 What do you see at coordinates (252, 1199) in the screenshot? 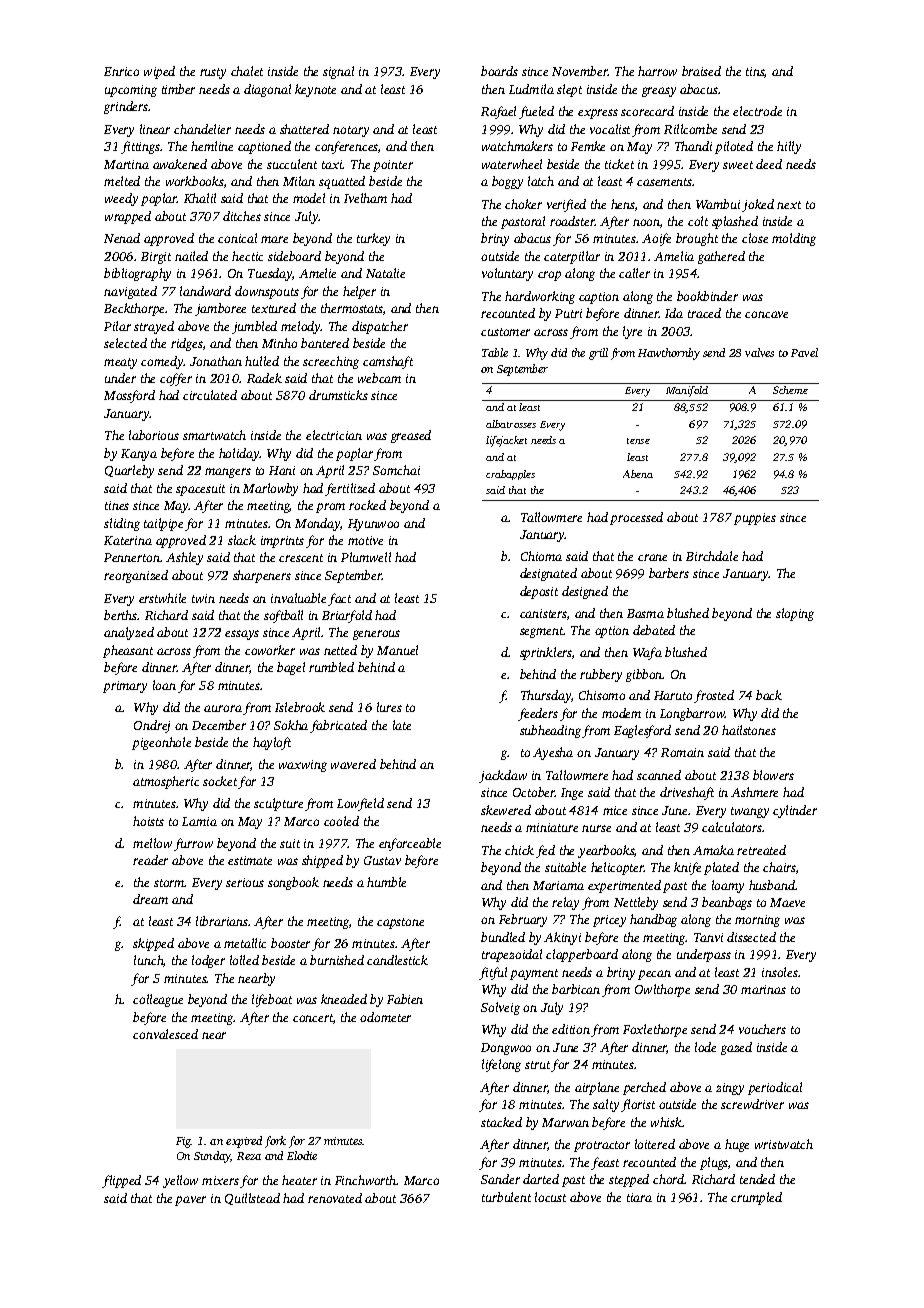
I see `Quillstead` at bounding box center [252, 1199].
